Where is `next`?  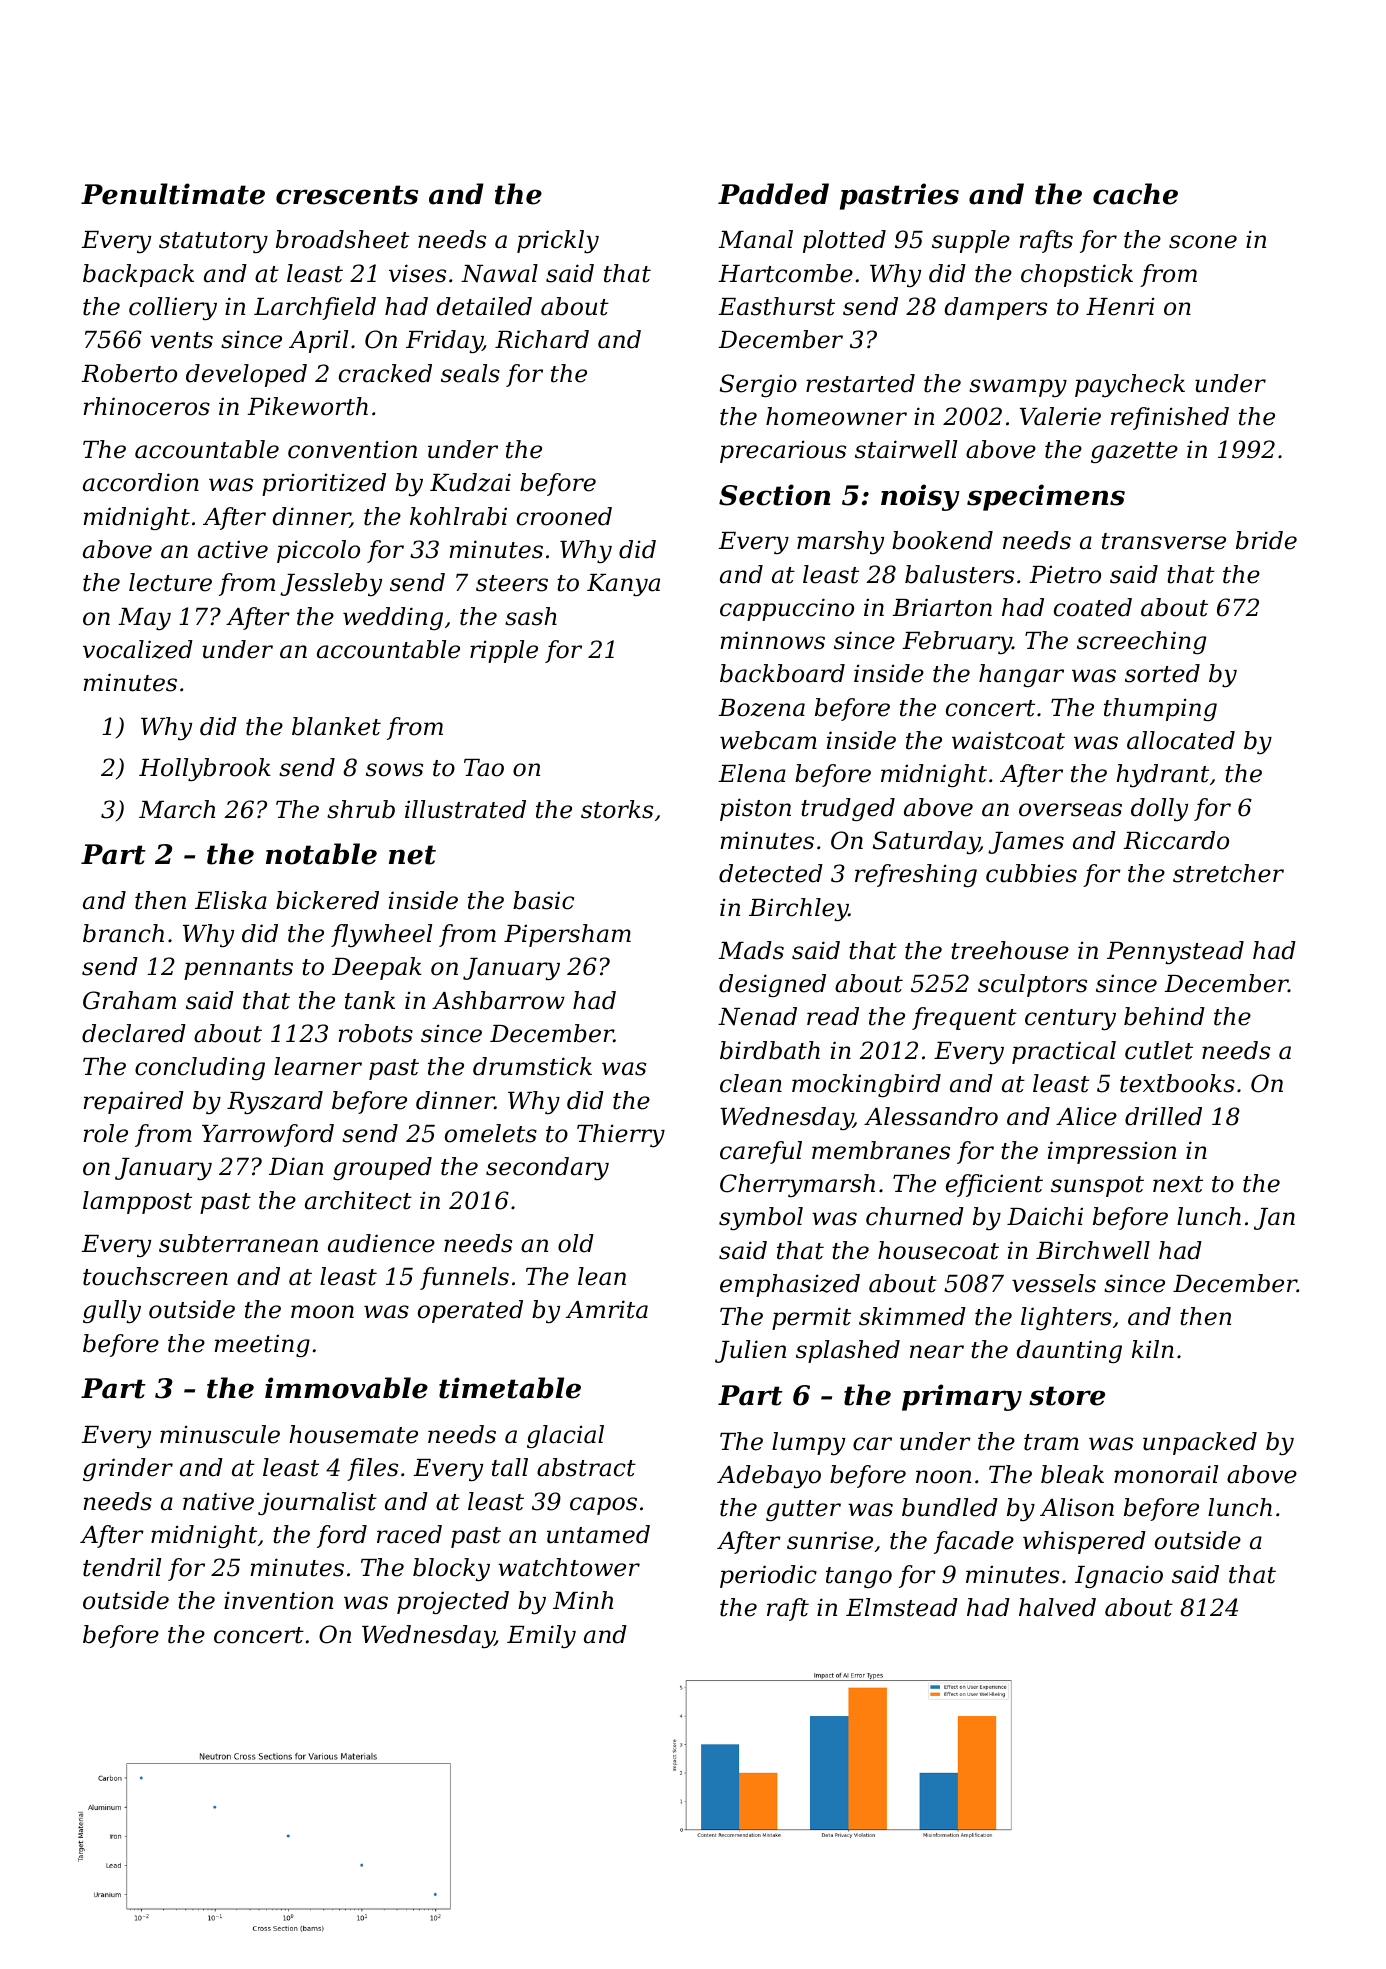 next is located at coordinates (1178, 1184).
